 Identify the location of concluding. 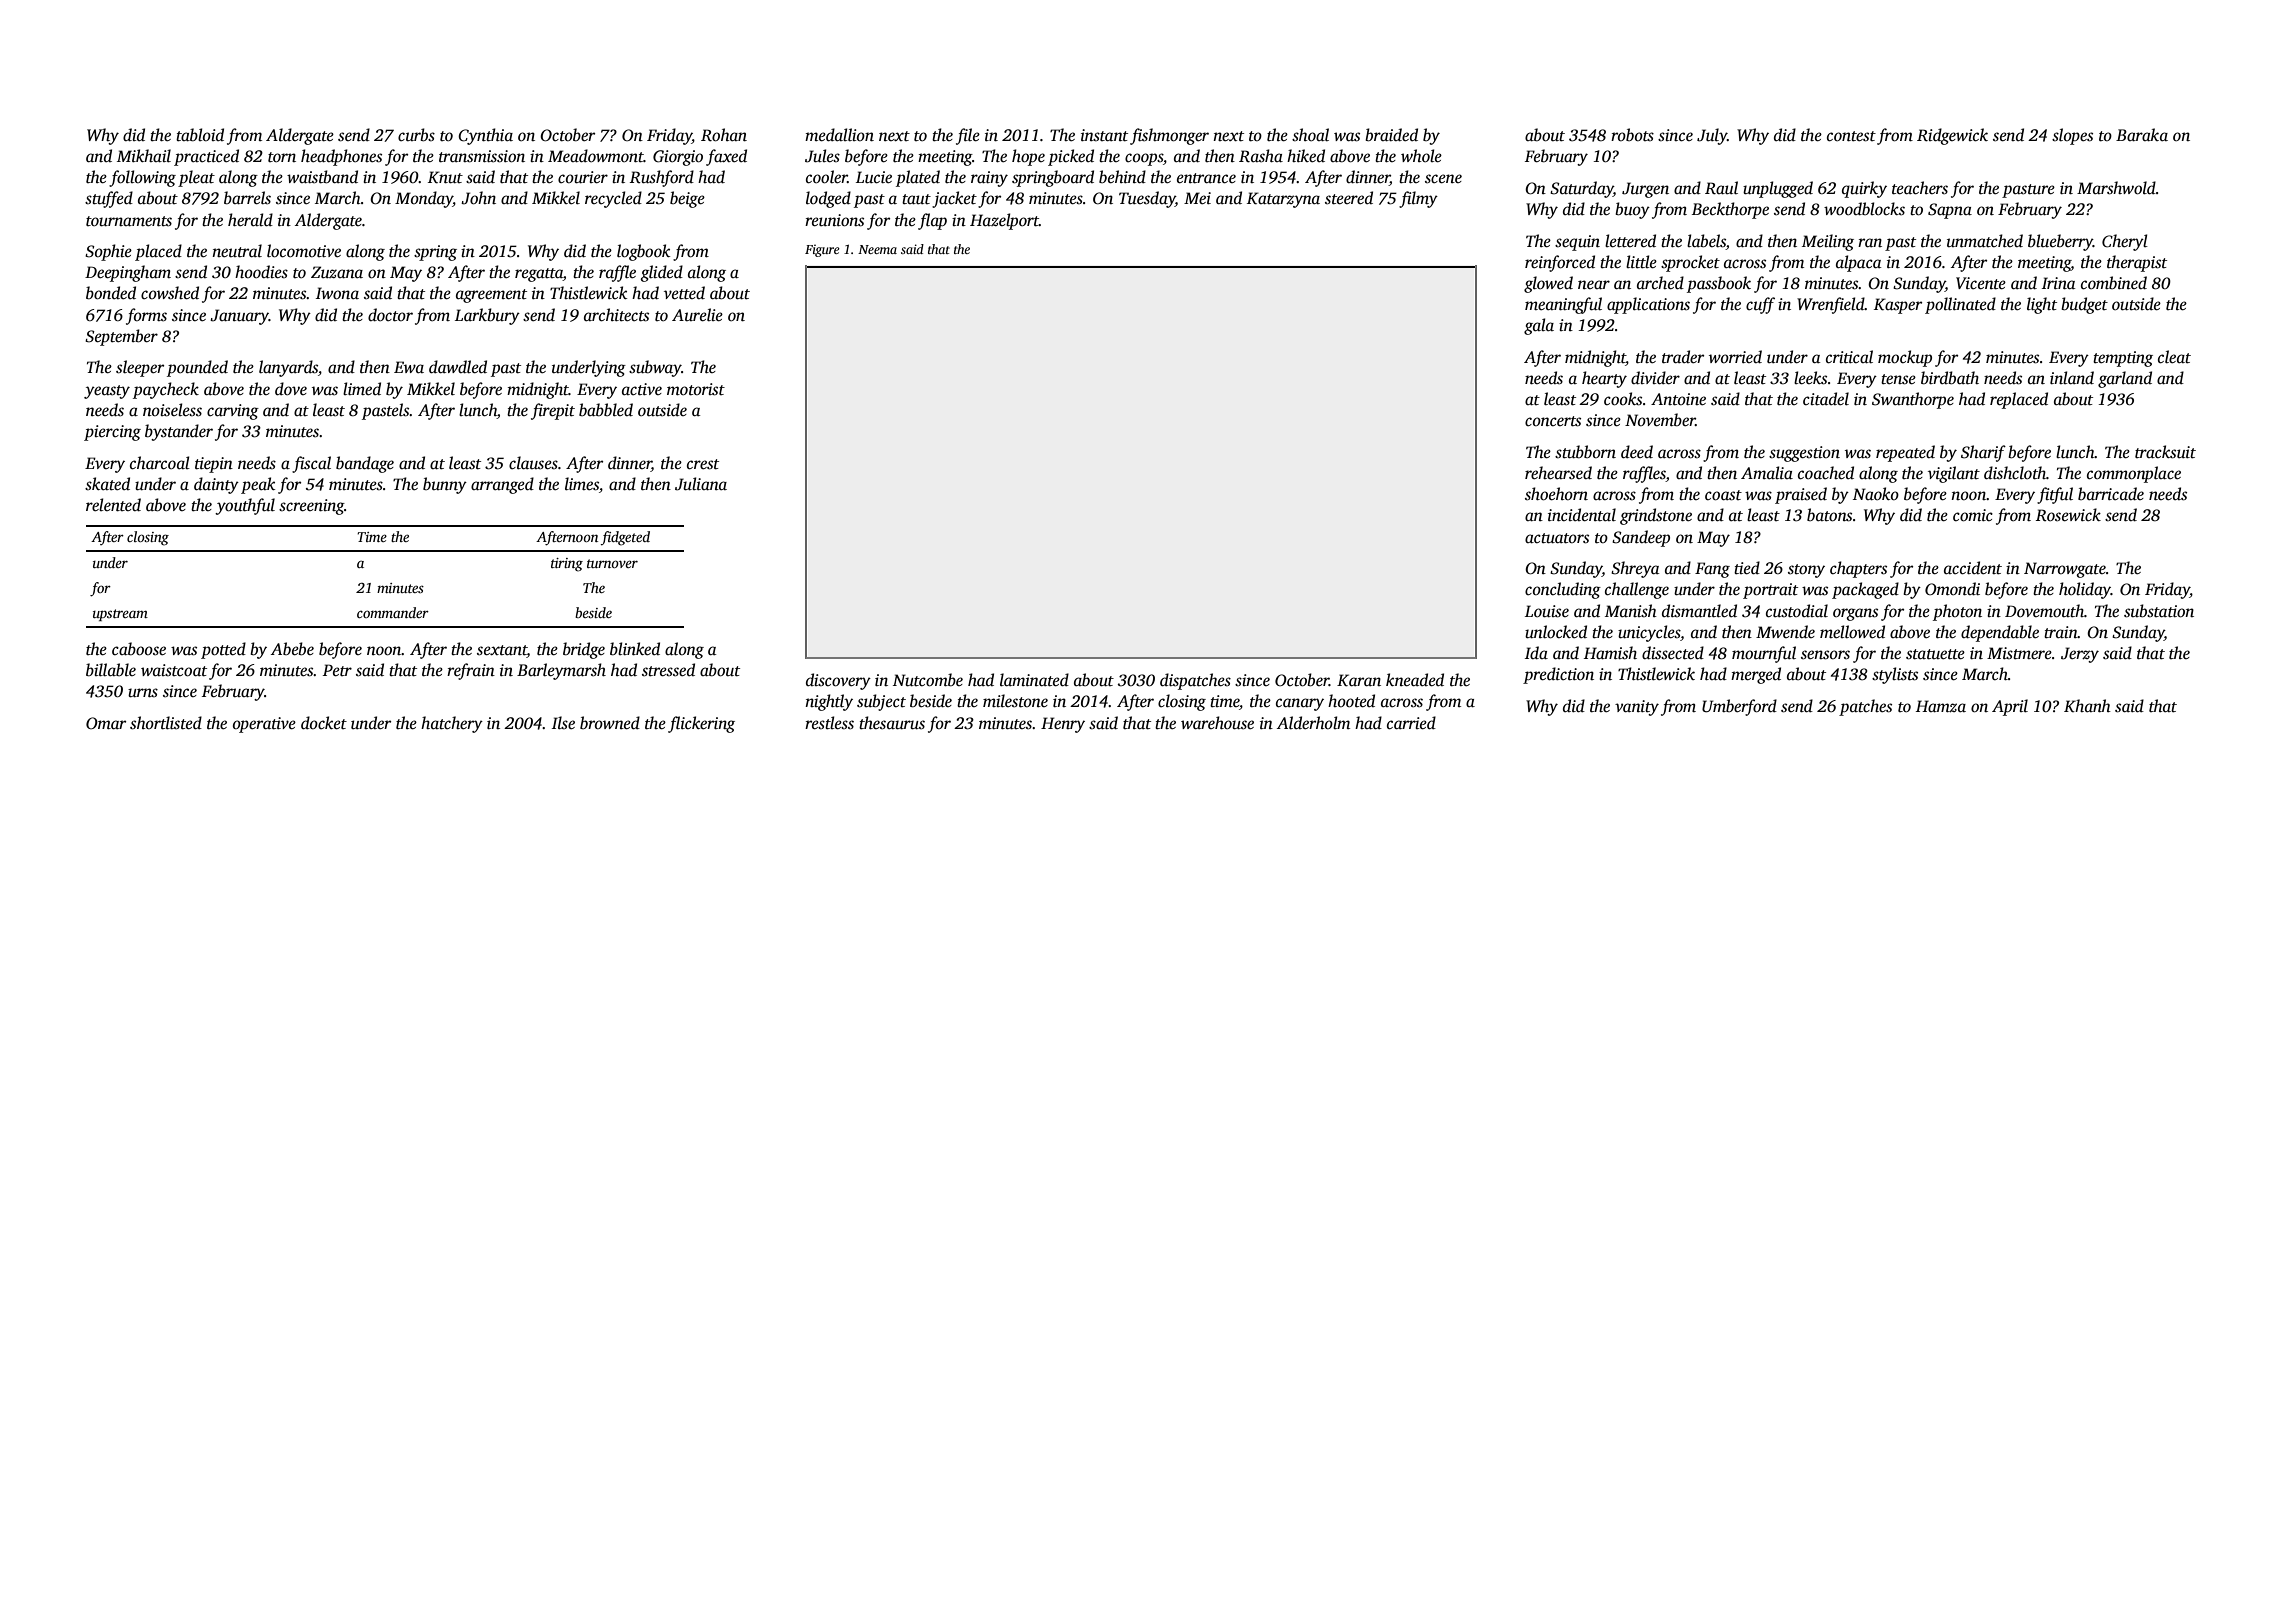
(1563, 590).
